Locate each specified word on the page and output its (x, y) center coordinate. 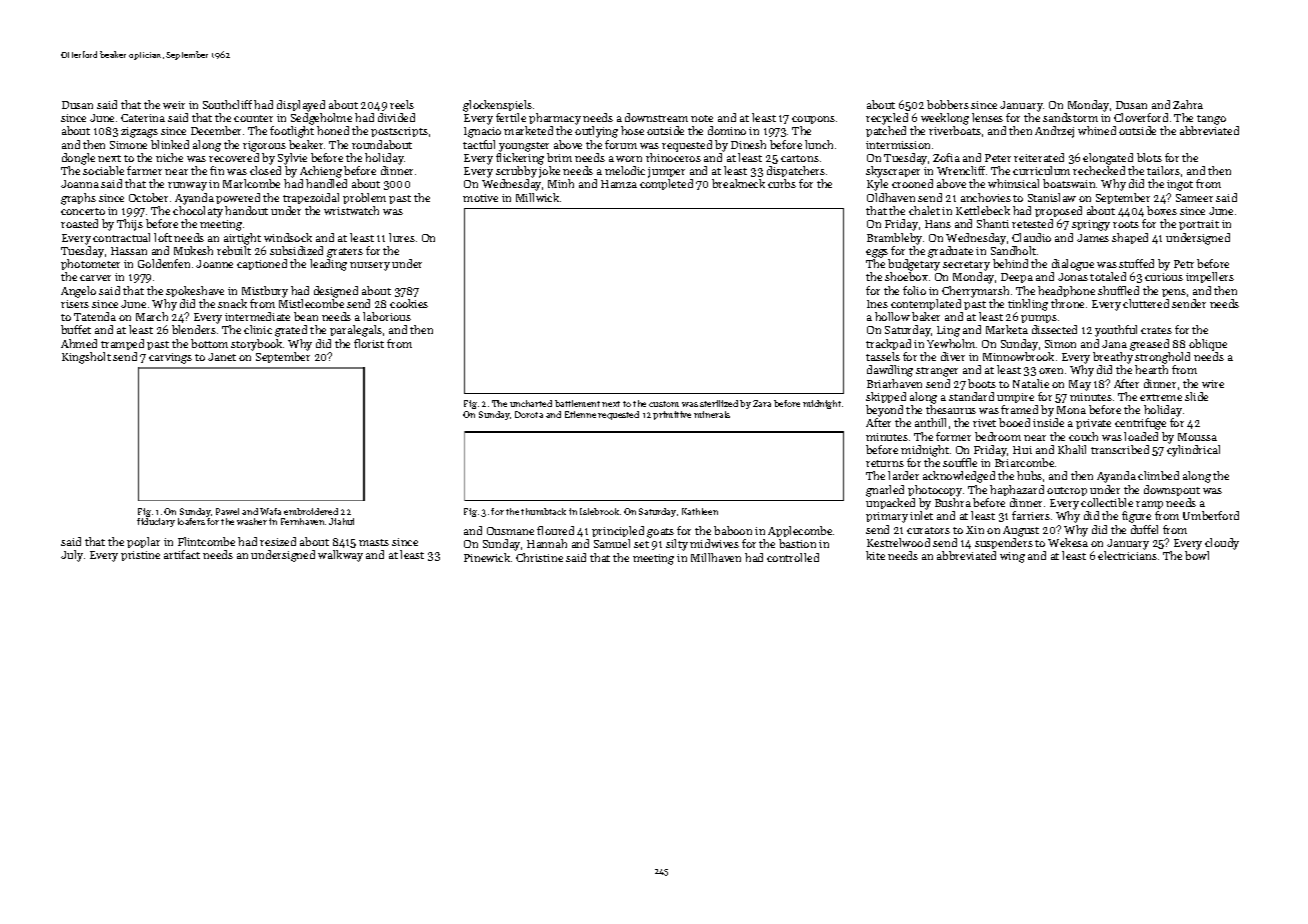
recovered (234, 157)
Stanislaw (1052, 197)
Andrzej (1054, 132)
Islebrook (599, 511)
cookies (409, 303)
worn (629, 159)
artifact (182, 554)
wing (1012, 557)
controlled (793, 557)
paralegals (356, 331)
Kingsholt (86, 358)
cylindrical (1193, 451)
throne (1067, 303)
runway (187, 186)
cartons (800, 158)
